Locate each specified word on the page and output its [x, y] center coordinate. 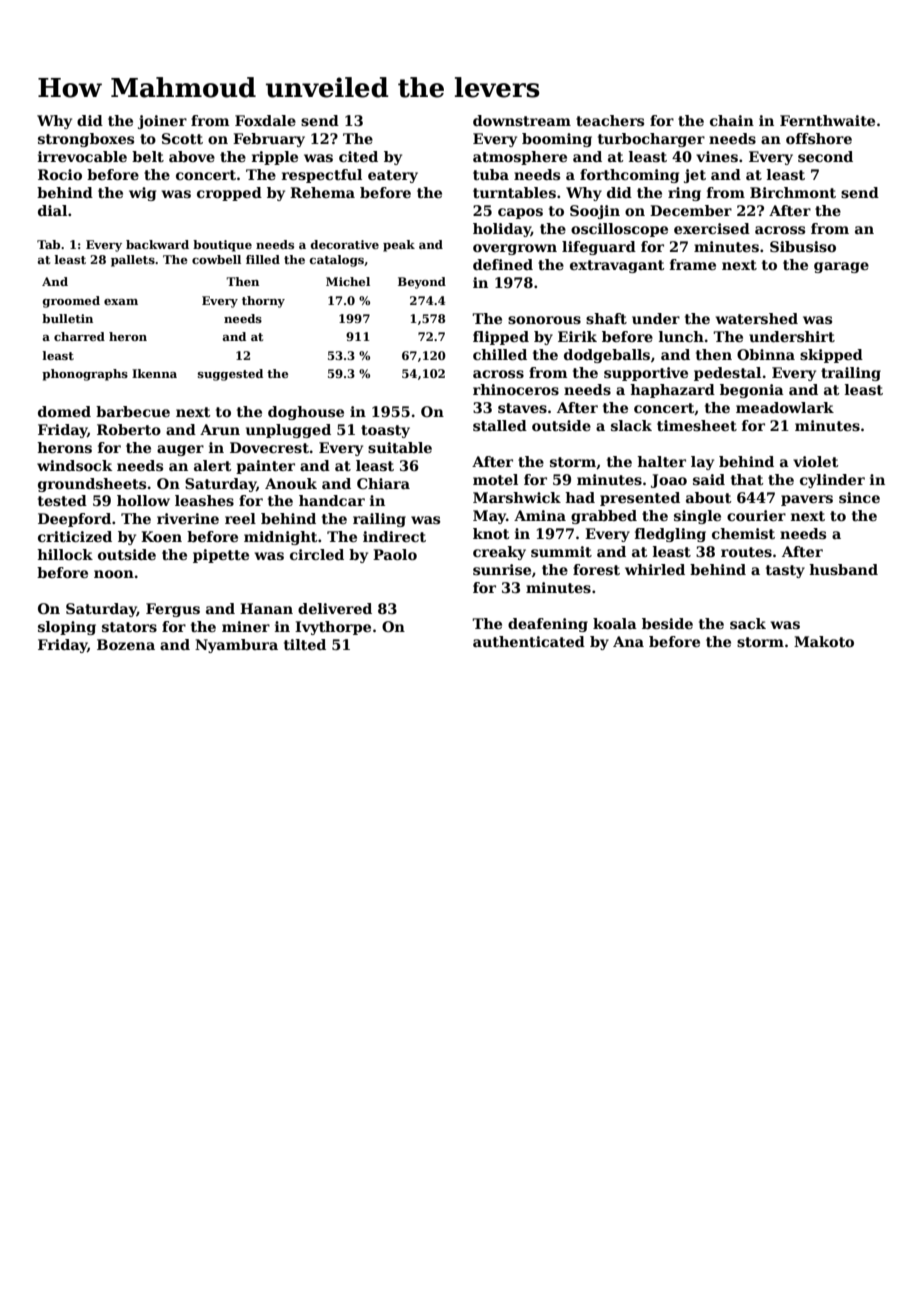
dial [52, 210]
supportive [646, 374]
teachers [610, 120]
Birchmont [793, 192]
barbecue [133, 411]
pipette [221, 556]
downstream [522, 120]
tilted [305, 644]
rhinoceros [516, 389]
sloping [67, 628]
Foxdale [265, 120]
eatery [393, 176]
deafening [548, 625]
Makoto [824, 641]
